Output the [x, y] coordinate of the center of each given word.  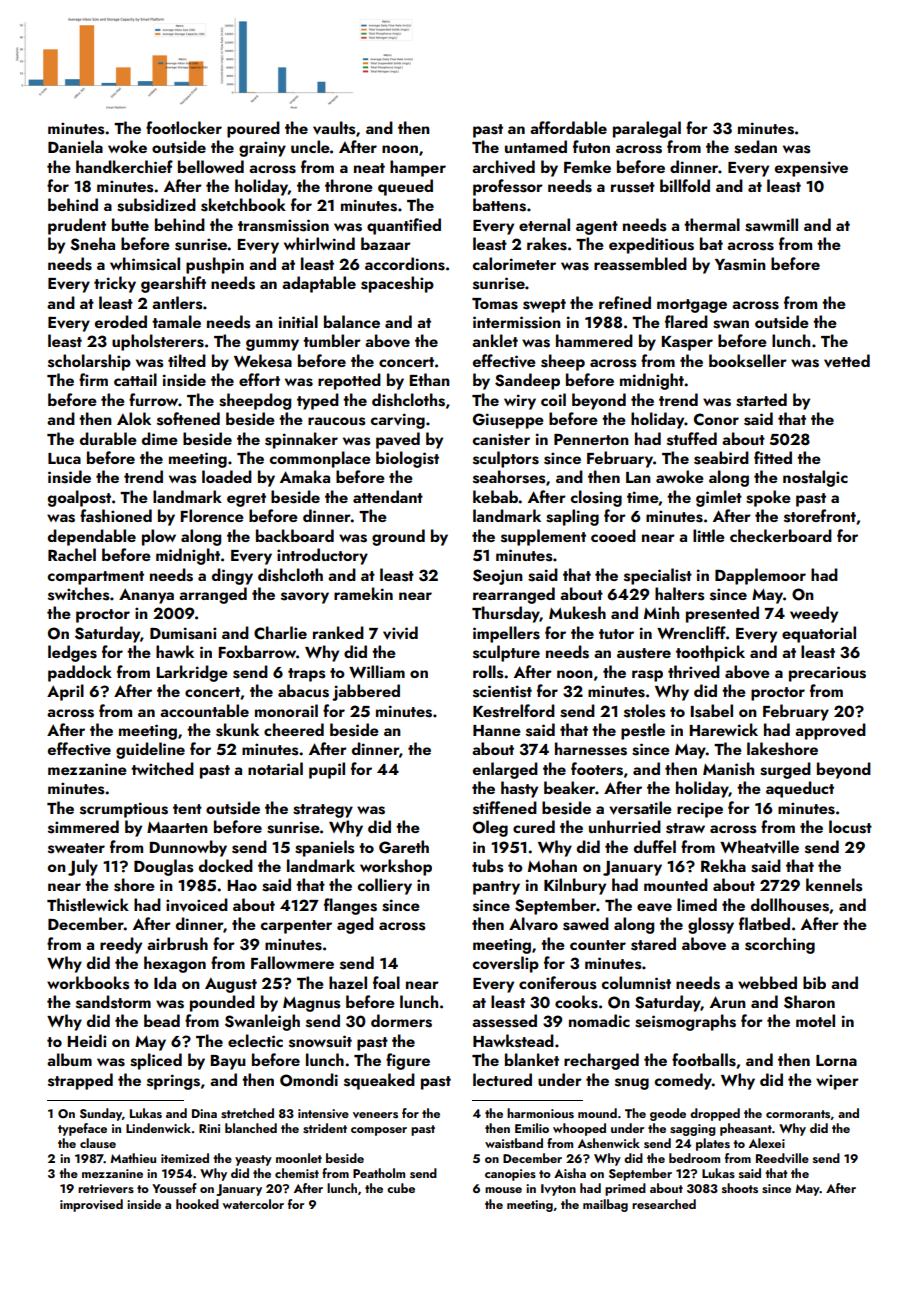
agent [597, 228]
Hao [242, 885]
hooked [197, 1204]
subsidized [156, 205]
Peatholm [379, 1173]
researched [664, 1204]
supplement [543, 537]
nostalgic [815, 478]
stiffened [505, 808]
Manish [728, 769]
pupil [327, 770]
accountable [204, 710]
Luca [64, 458]
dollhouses [790, 905]
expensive [811, 169]
